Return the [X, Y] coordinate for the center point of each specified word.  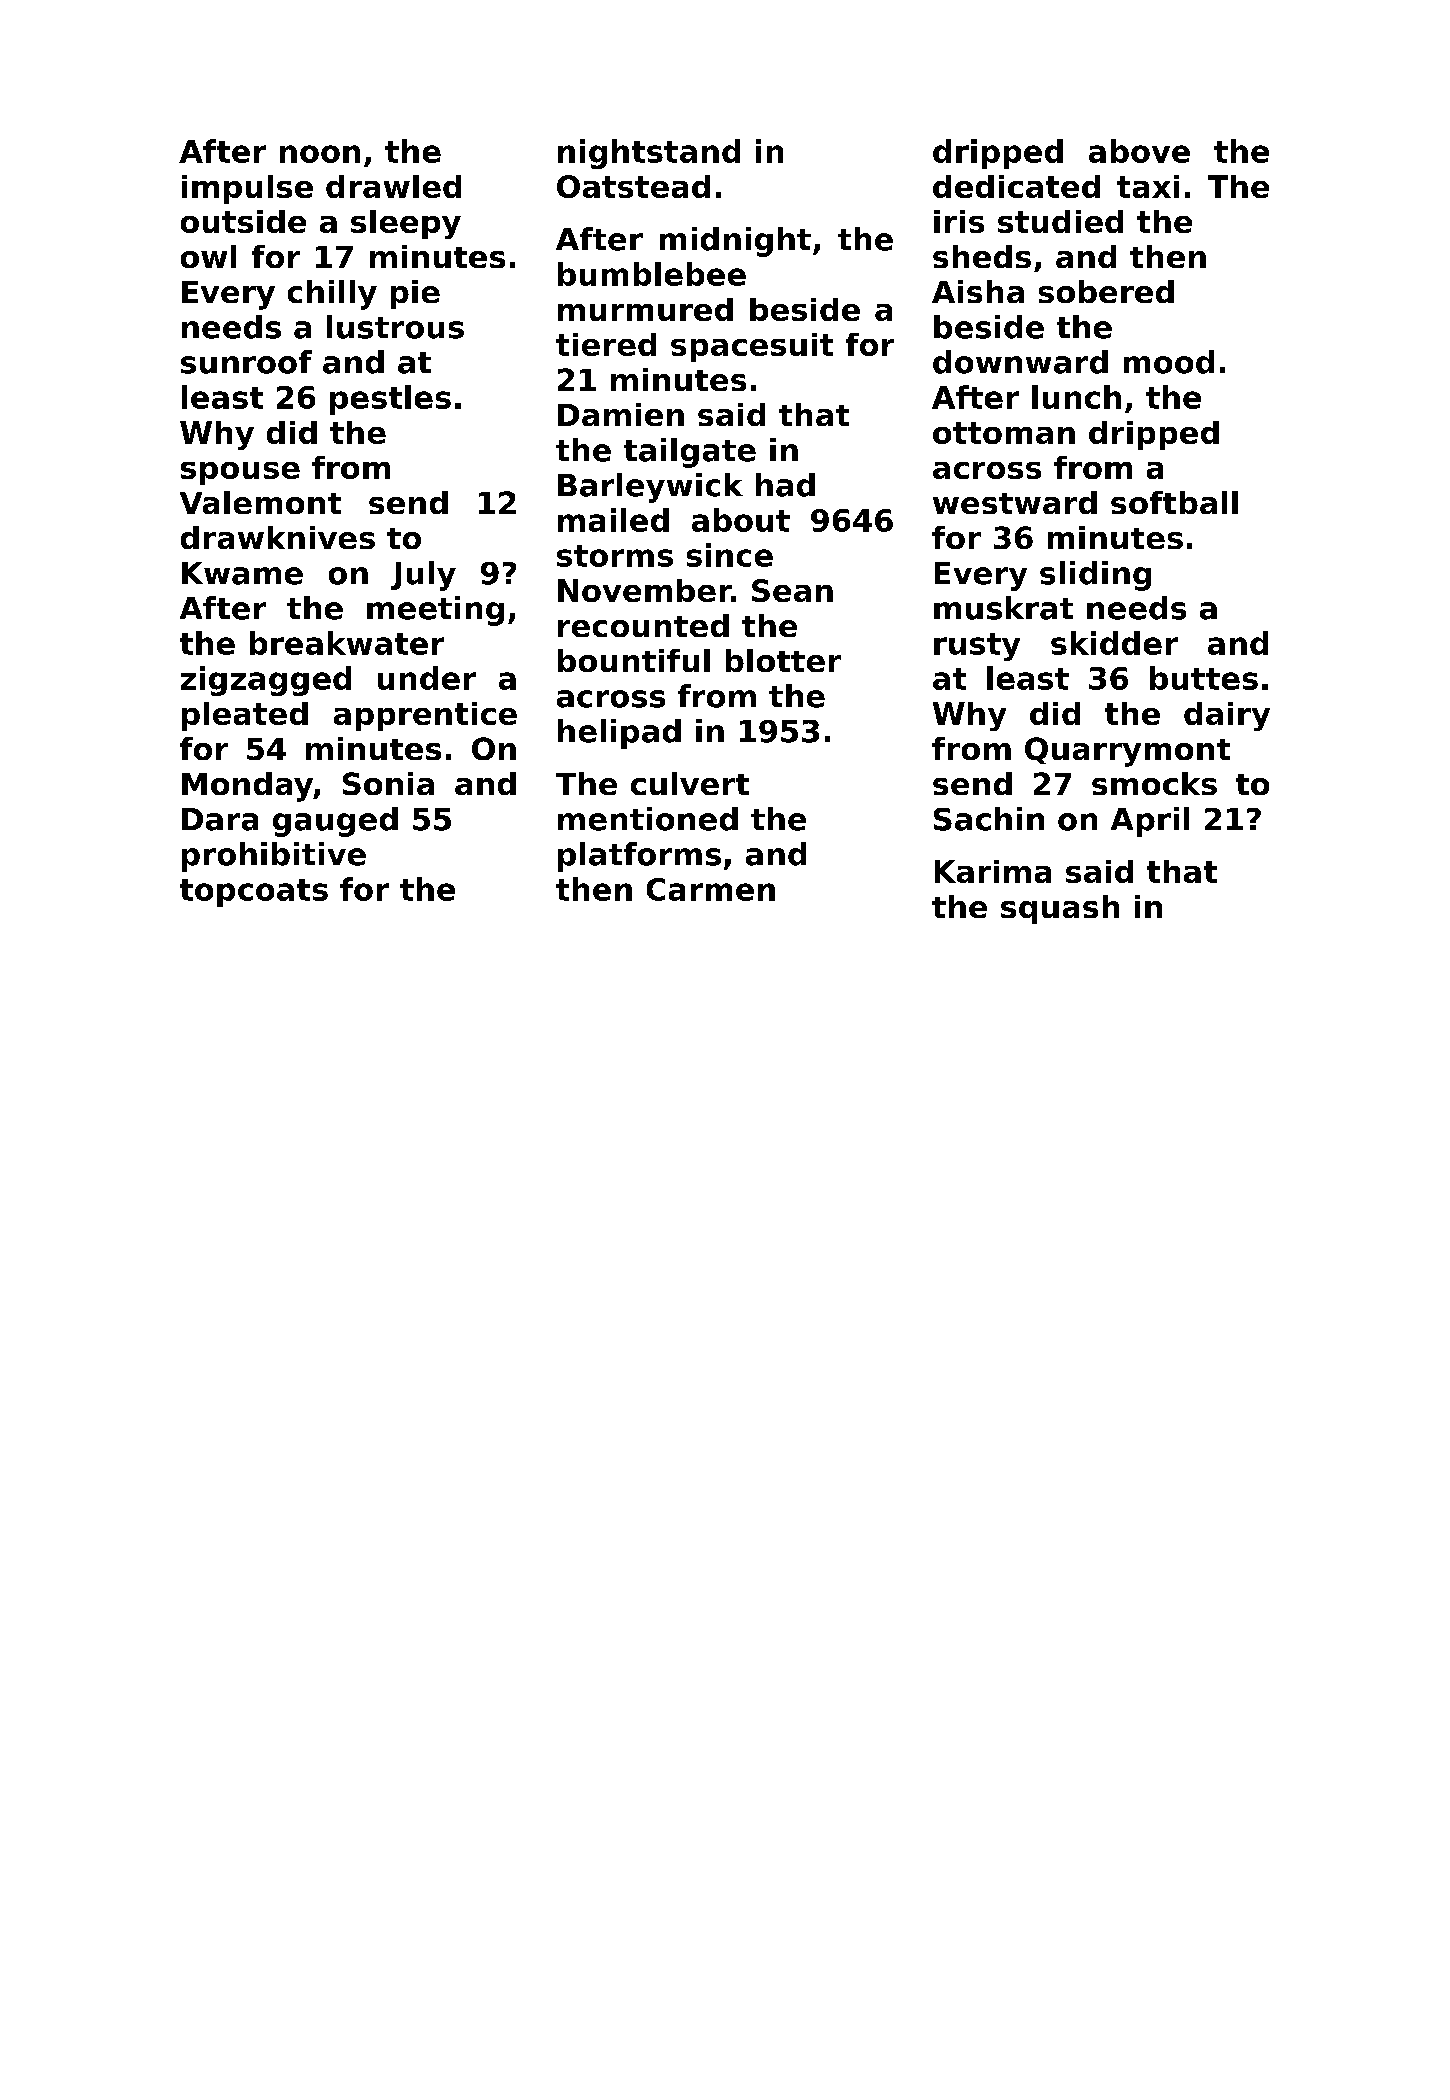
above [1139, 151]
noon [320, 154]
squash [1060, 909]
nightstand [649, 154]
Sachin [989, 819]
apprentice [425, 716]
